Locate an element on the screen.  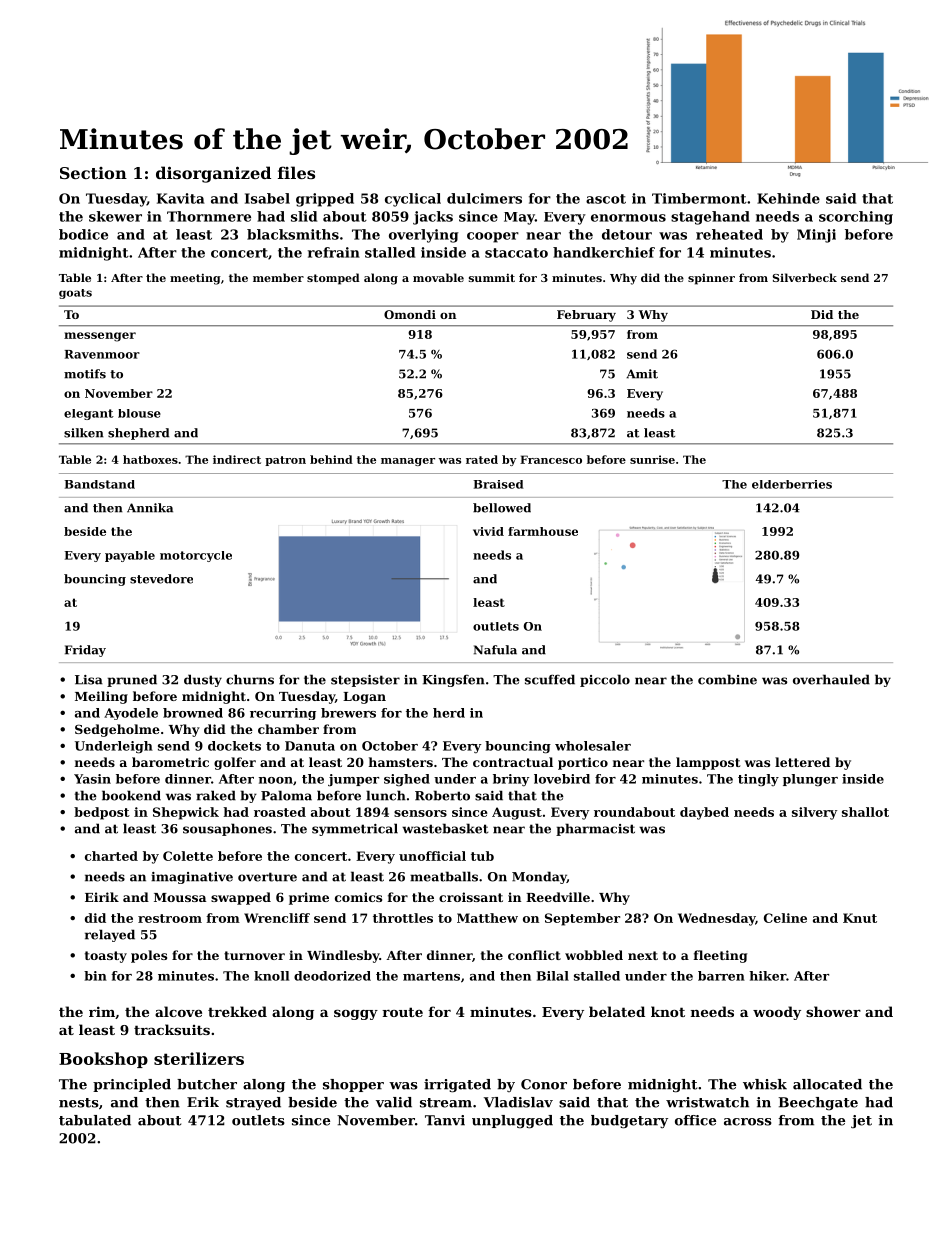
browned is located at coordinates (193, 713).
